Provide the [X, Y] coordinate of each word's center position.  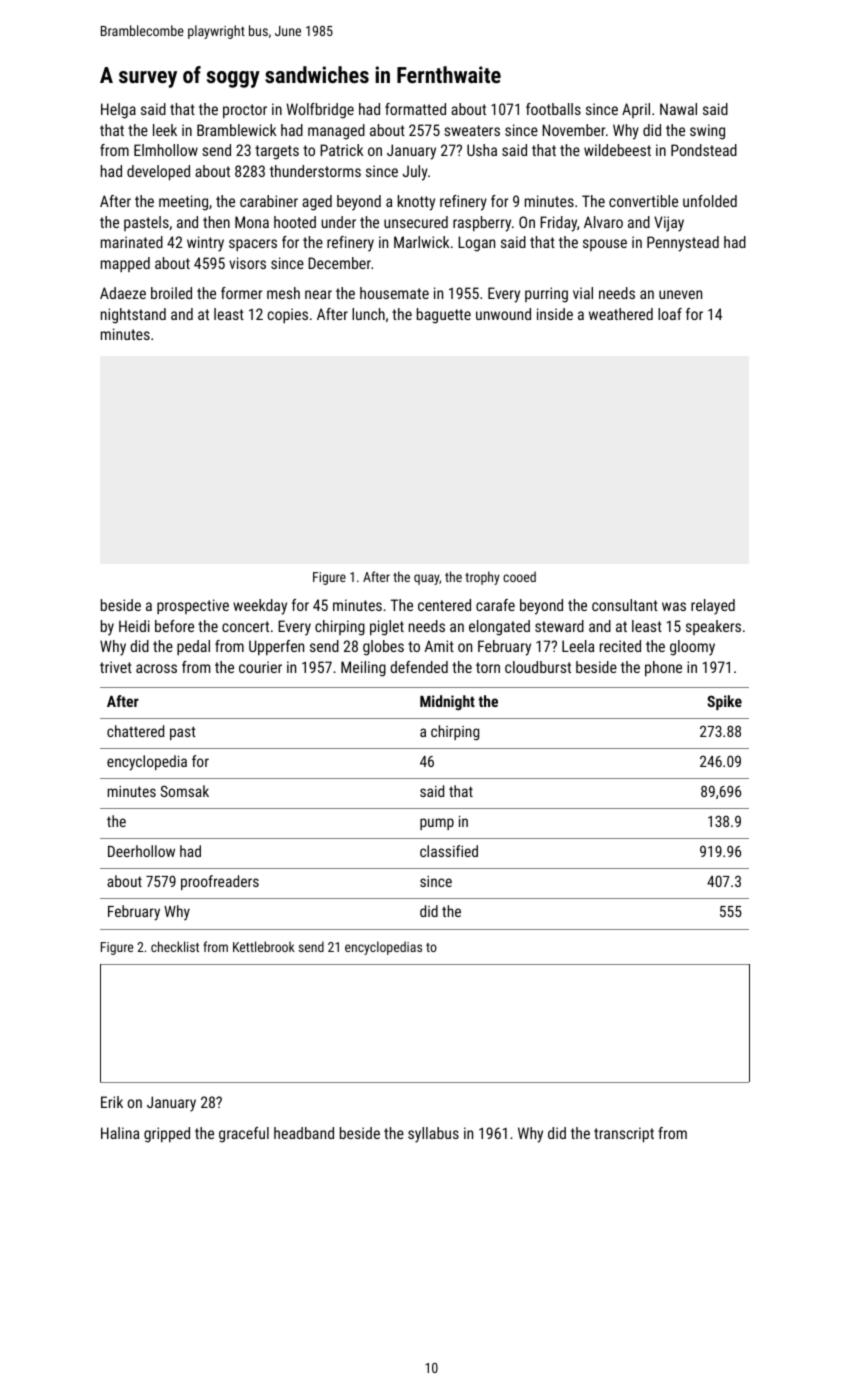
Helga [118, 111]
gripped [167, 1135]
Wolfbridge [320, 111]
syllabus [433, 1135]
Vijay [669, 224]
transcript [624, 1135]
